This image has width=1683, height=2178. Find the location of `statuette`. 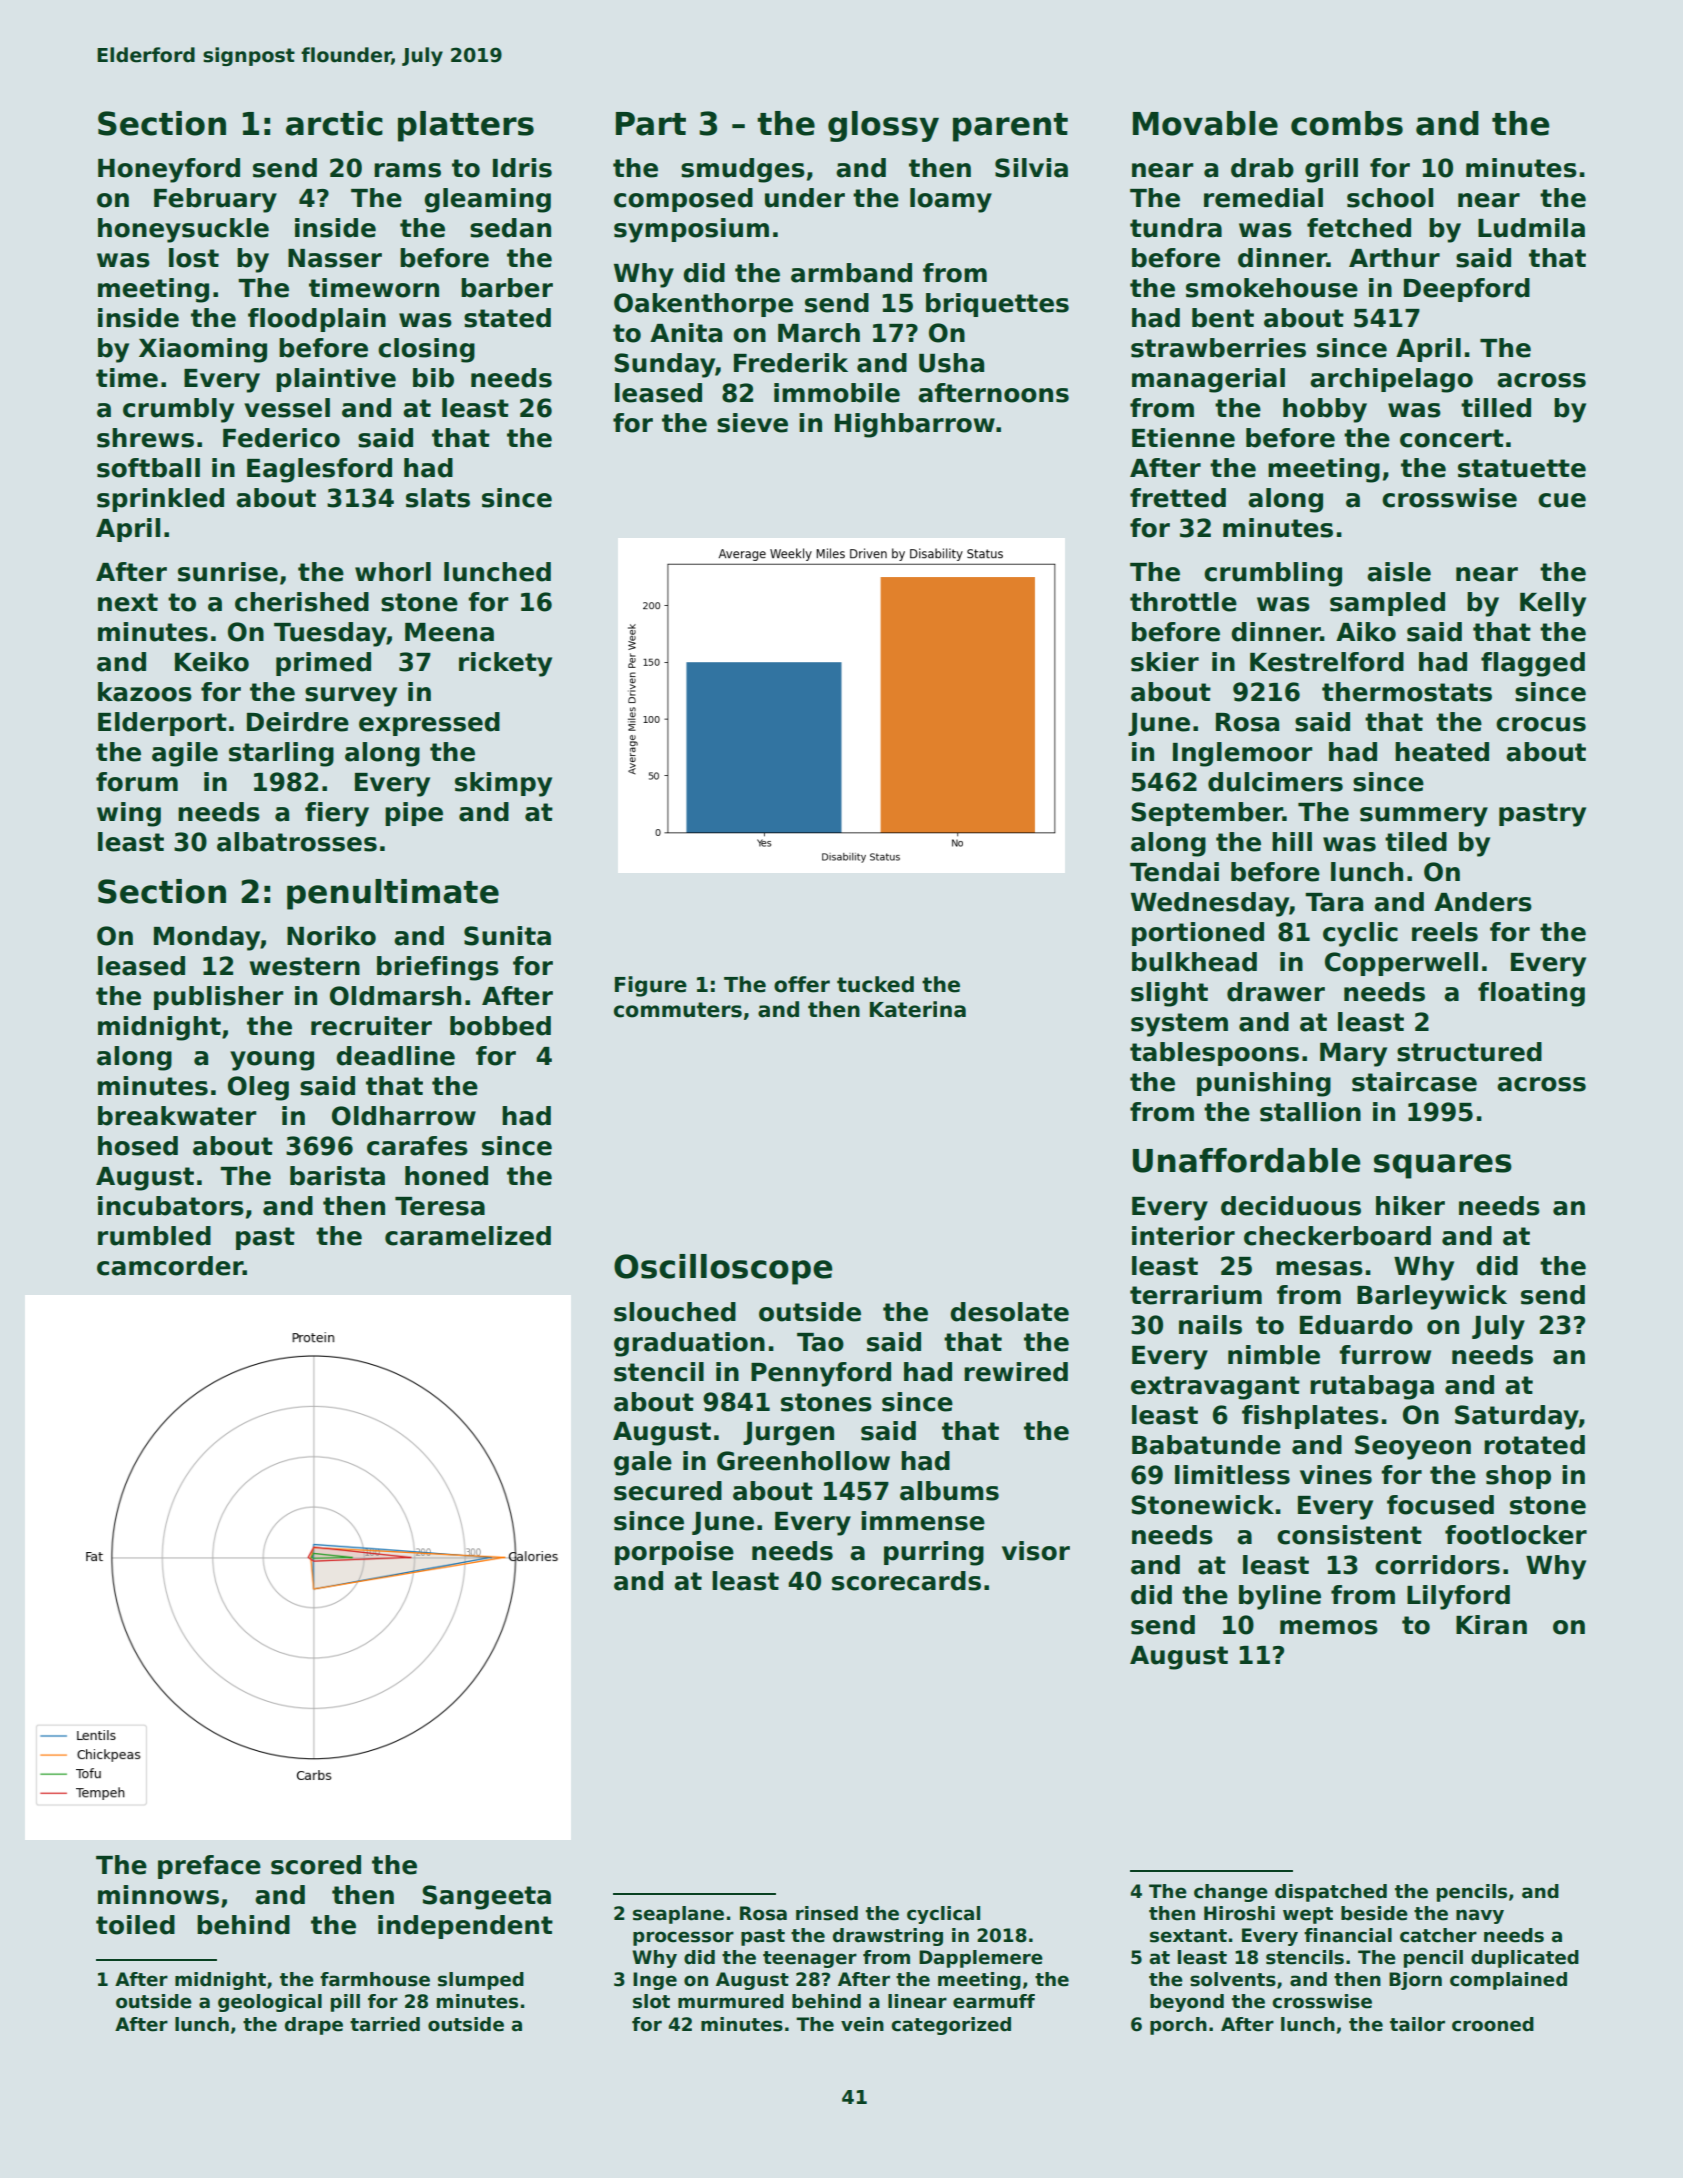

statuette is located at coordinates (1522, 468).
